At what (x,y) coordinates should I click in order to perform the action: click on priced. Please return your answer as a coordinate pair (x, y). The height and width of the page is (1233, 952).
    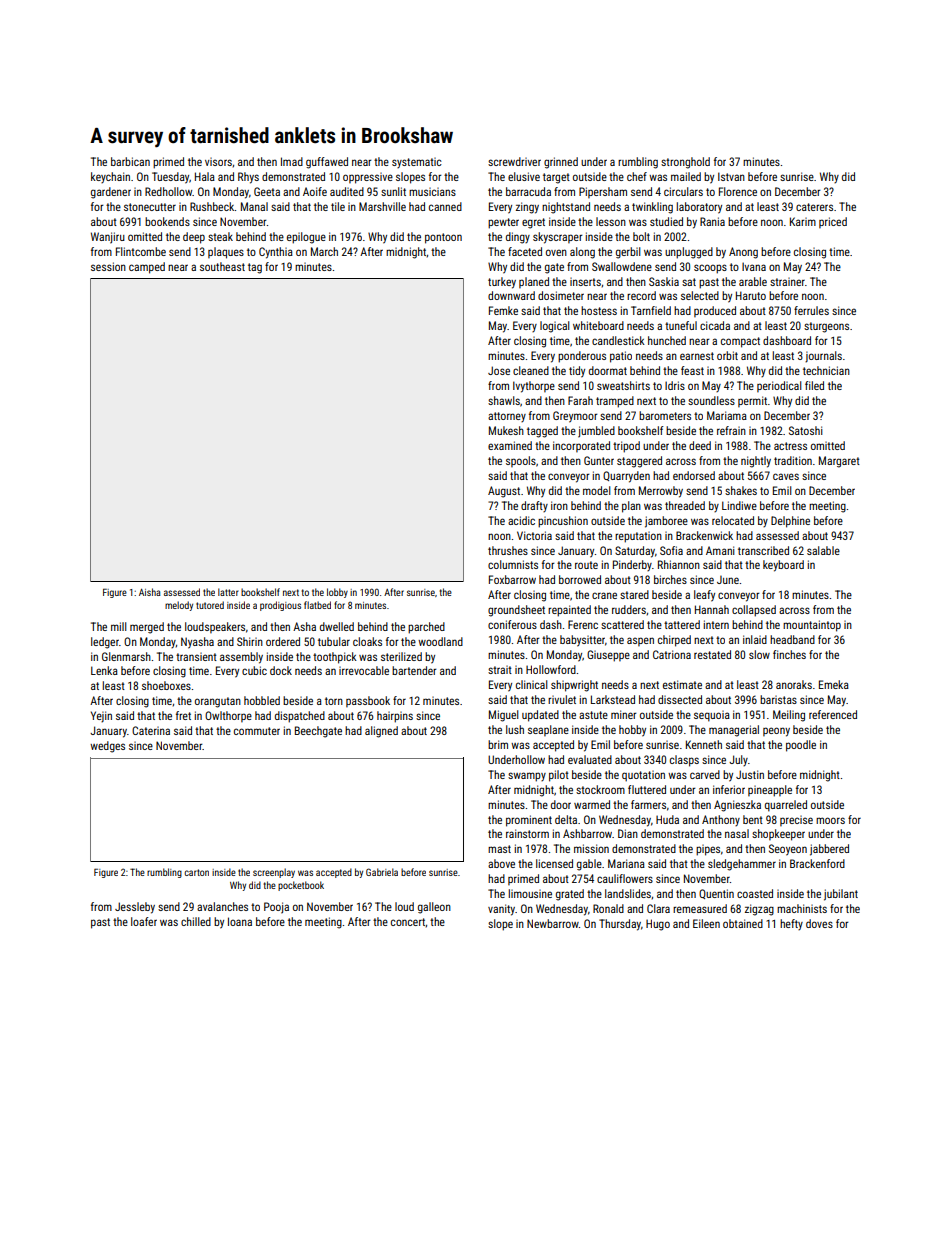
    Looking at the image, I should click on (833, 222).
